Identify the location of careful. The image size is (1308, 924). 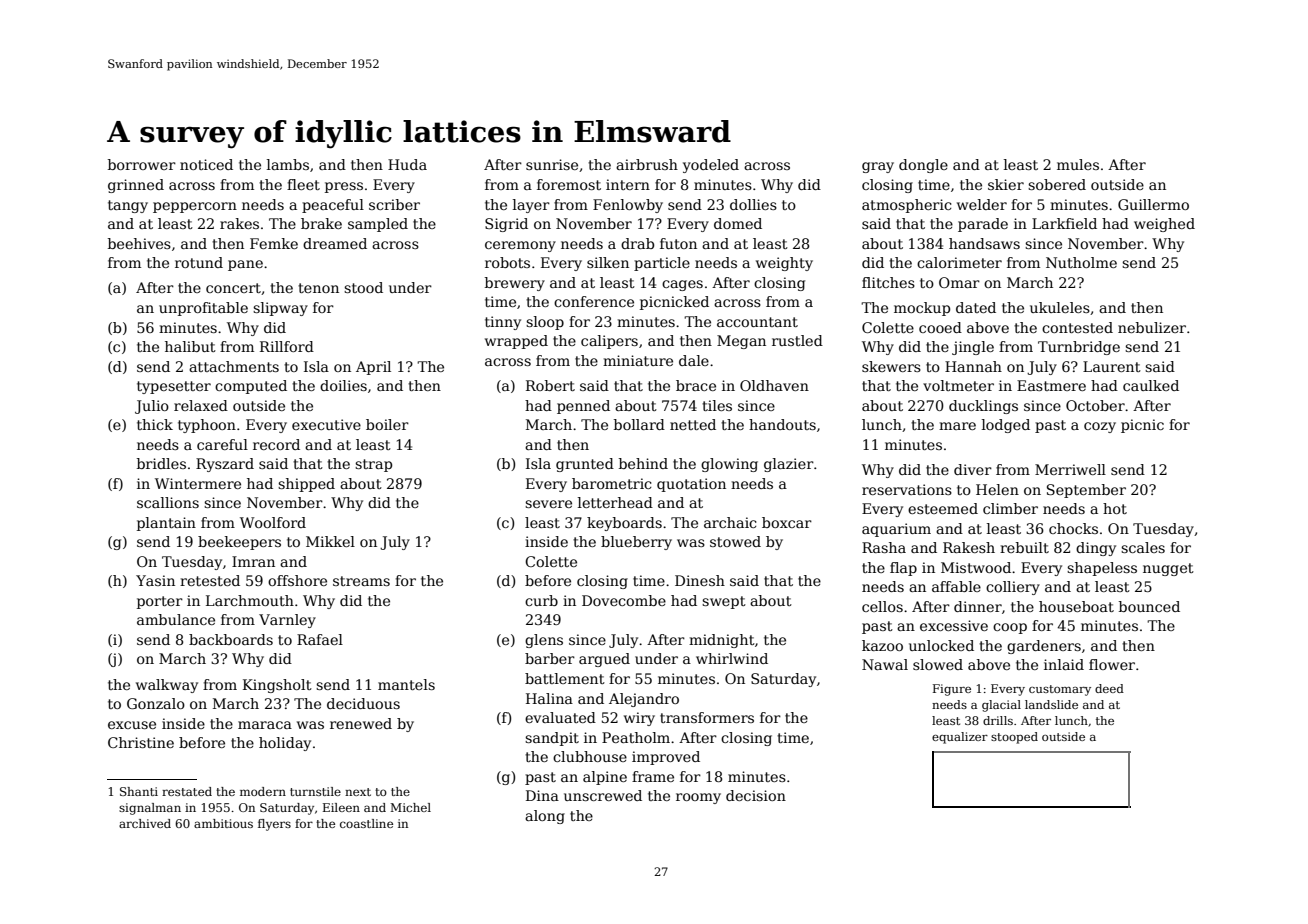
(222, 444).
